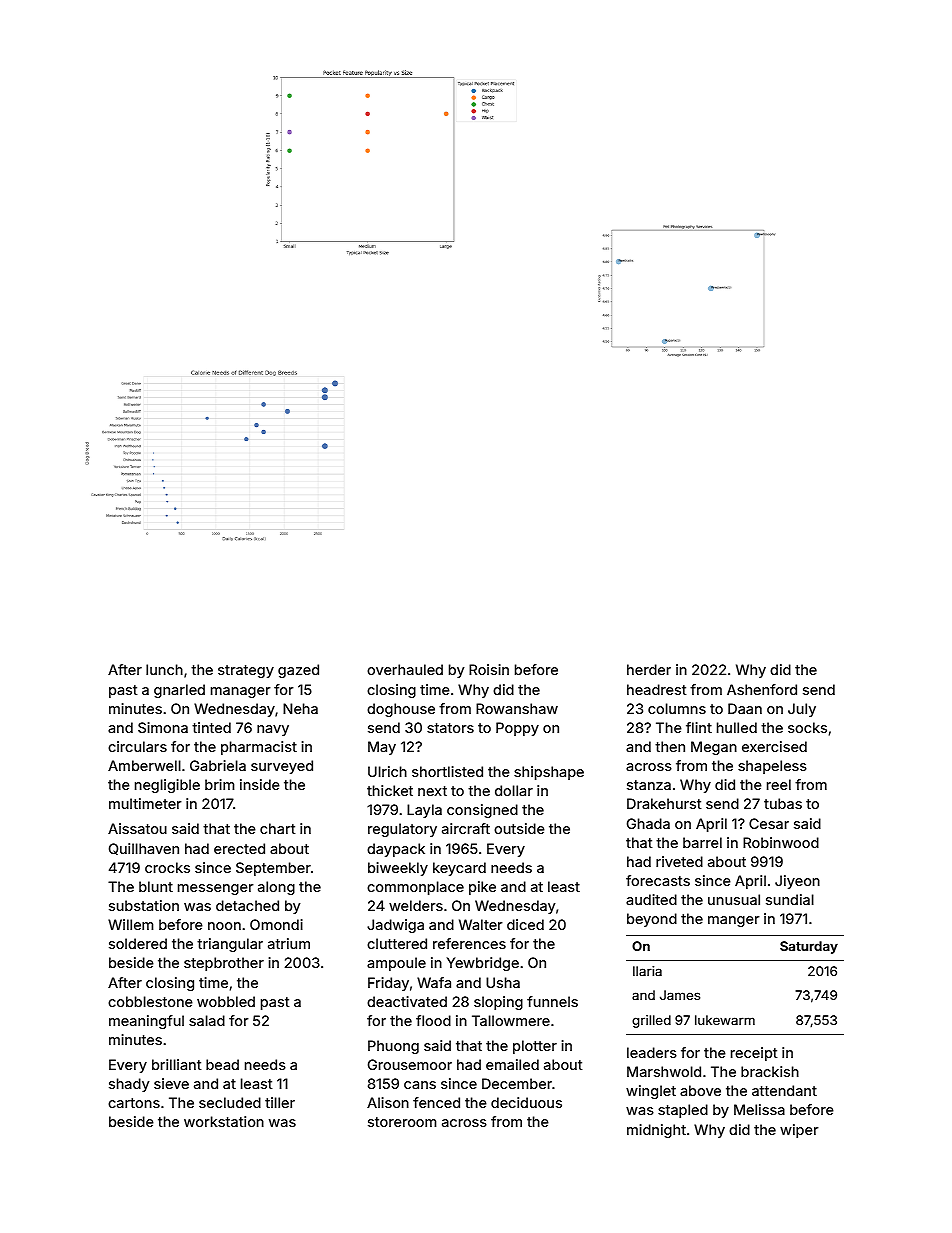 The height and width of the document is (1233, 952). I want to click on storeroom, so click(402, 1122).
